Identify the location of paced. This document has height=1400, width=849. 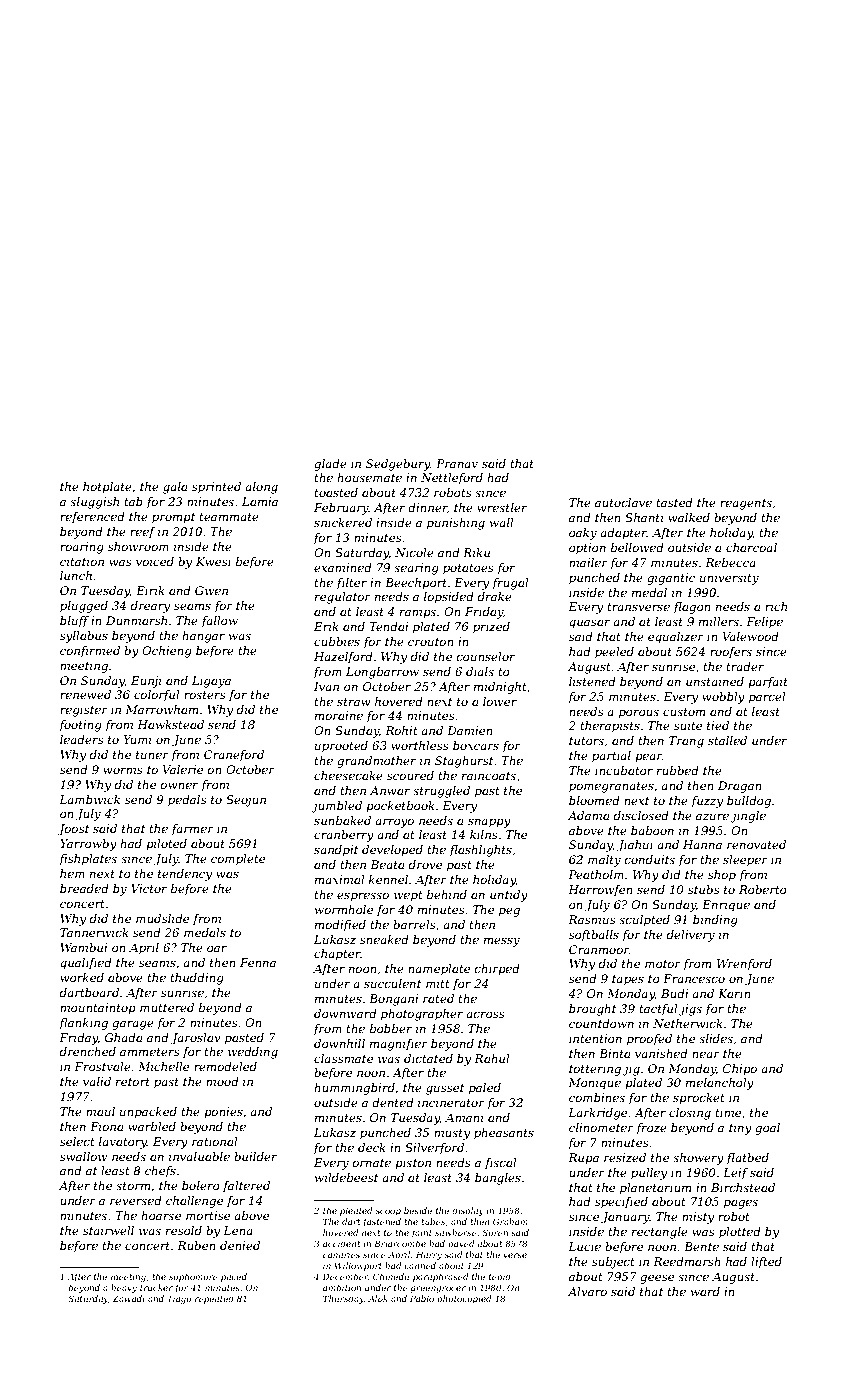
(234, 1277).
